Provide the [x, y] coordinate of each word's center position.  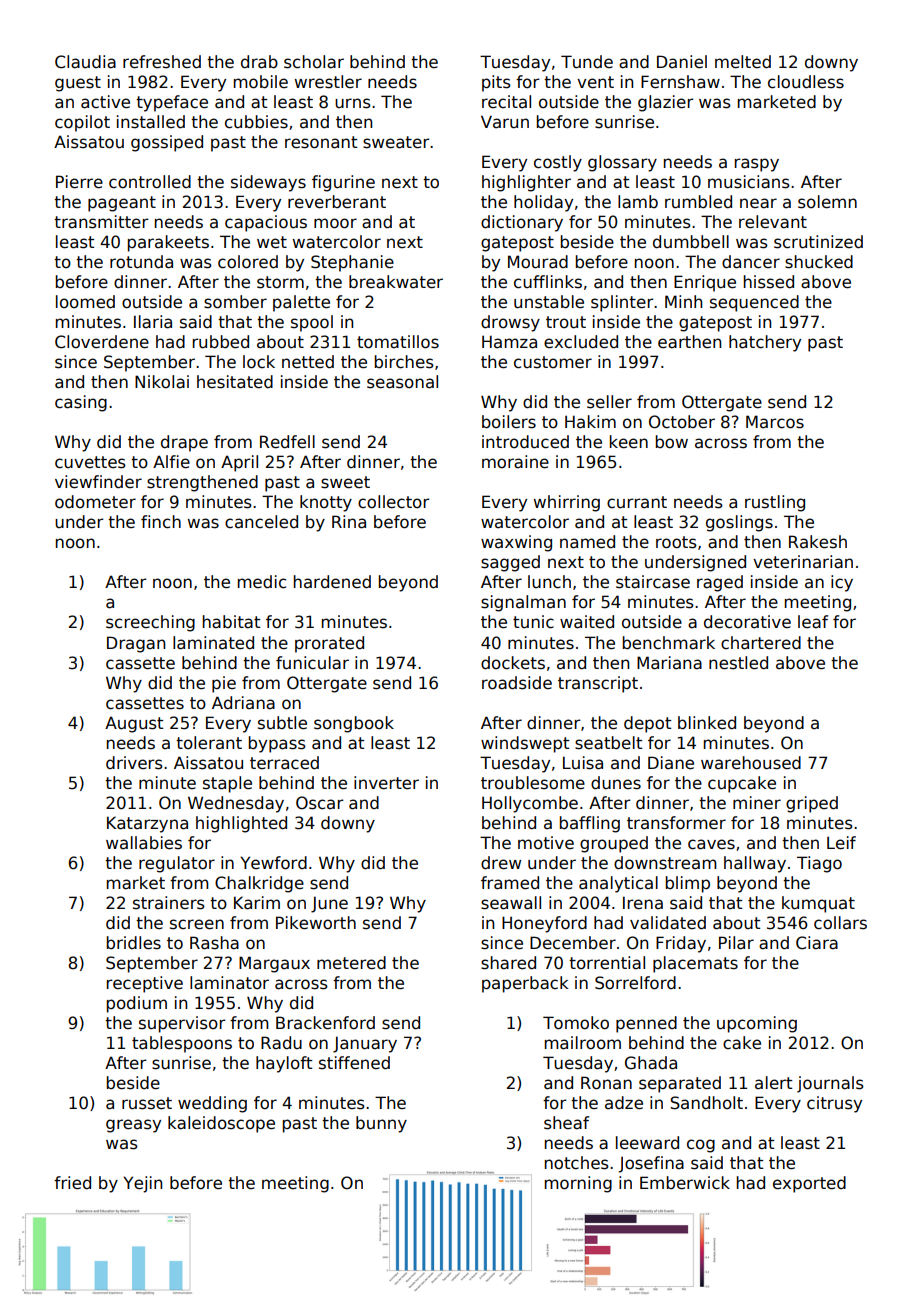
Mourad [538, 262]
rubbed [221, 342]
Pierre [79, 182]
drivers [134, 763]
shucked [819, 262]
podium [137, 1004]
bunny [381, 1124]
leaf [813, 622]
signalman [523, 603]
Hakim [590, 422]
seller [609, 402]
